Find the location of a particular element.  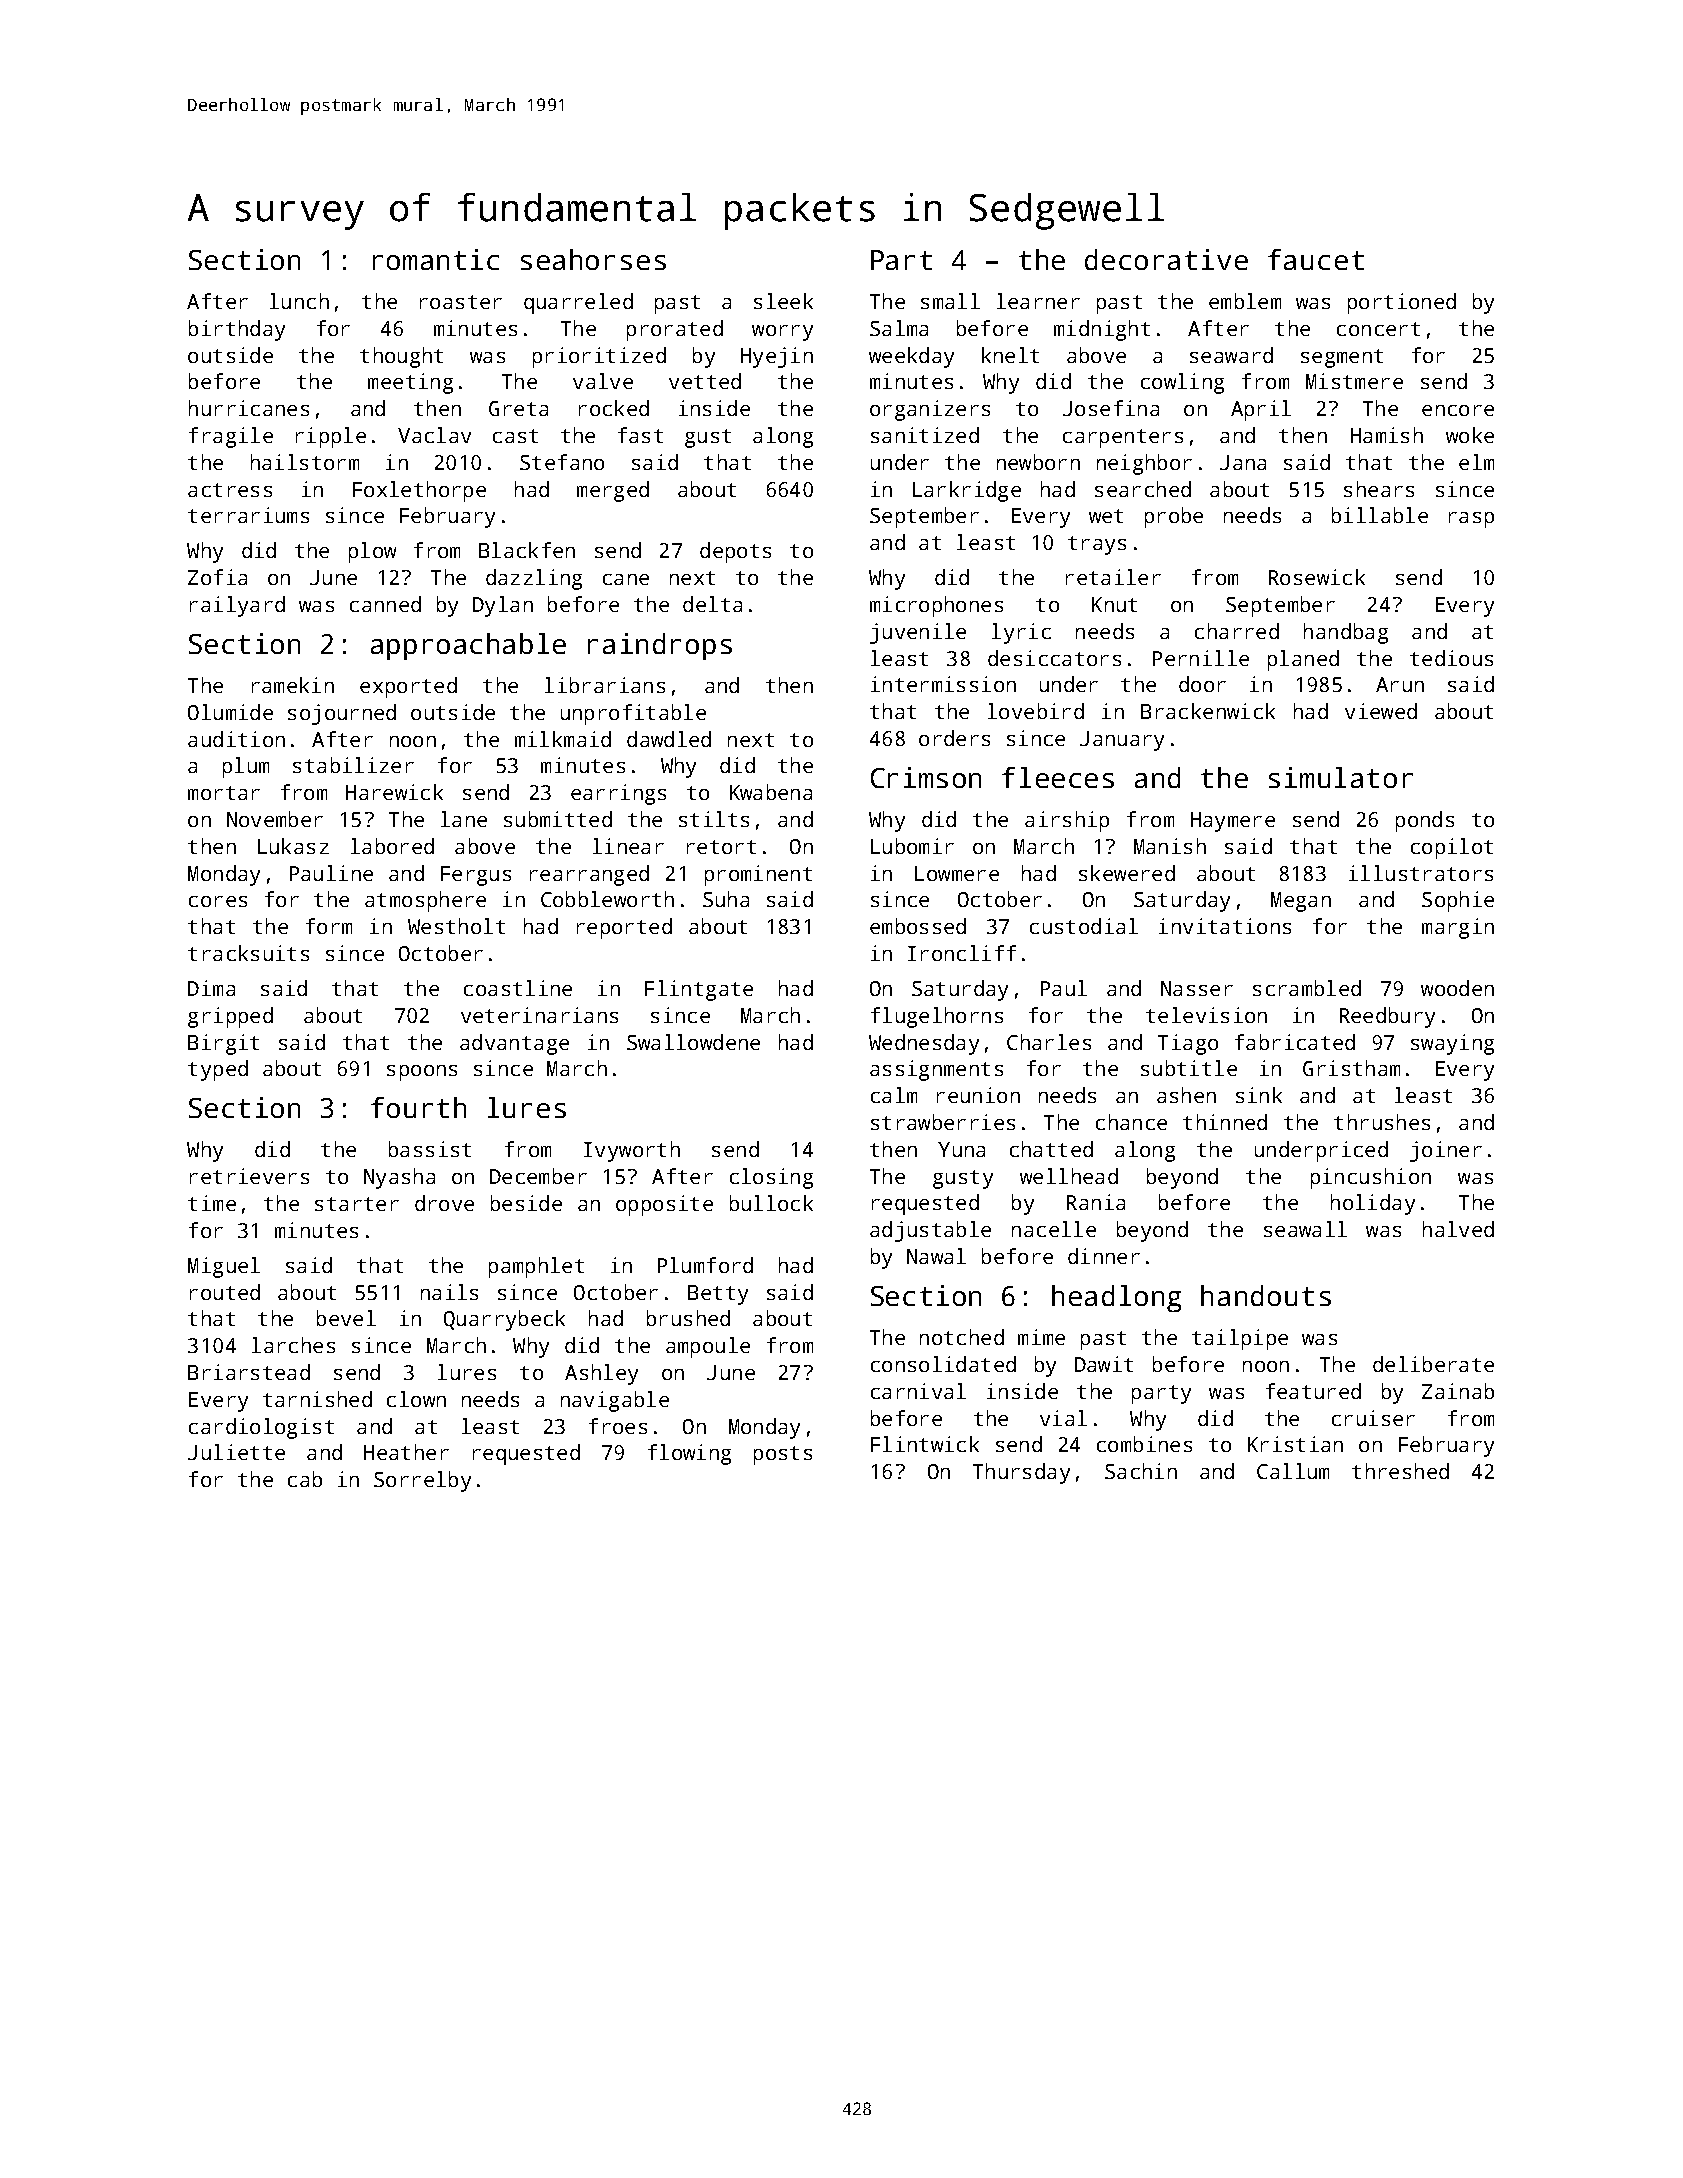

deliberate is located at coordinates (1433, 1364).
